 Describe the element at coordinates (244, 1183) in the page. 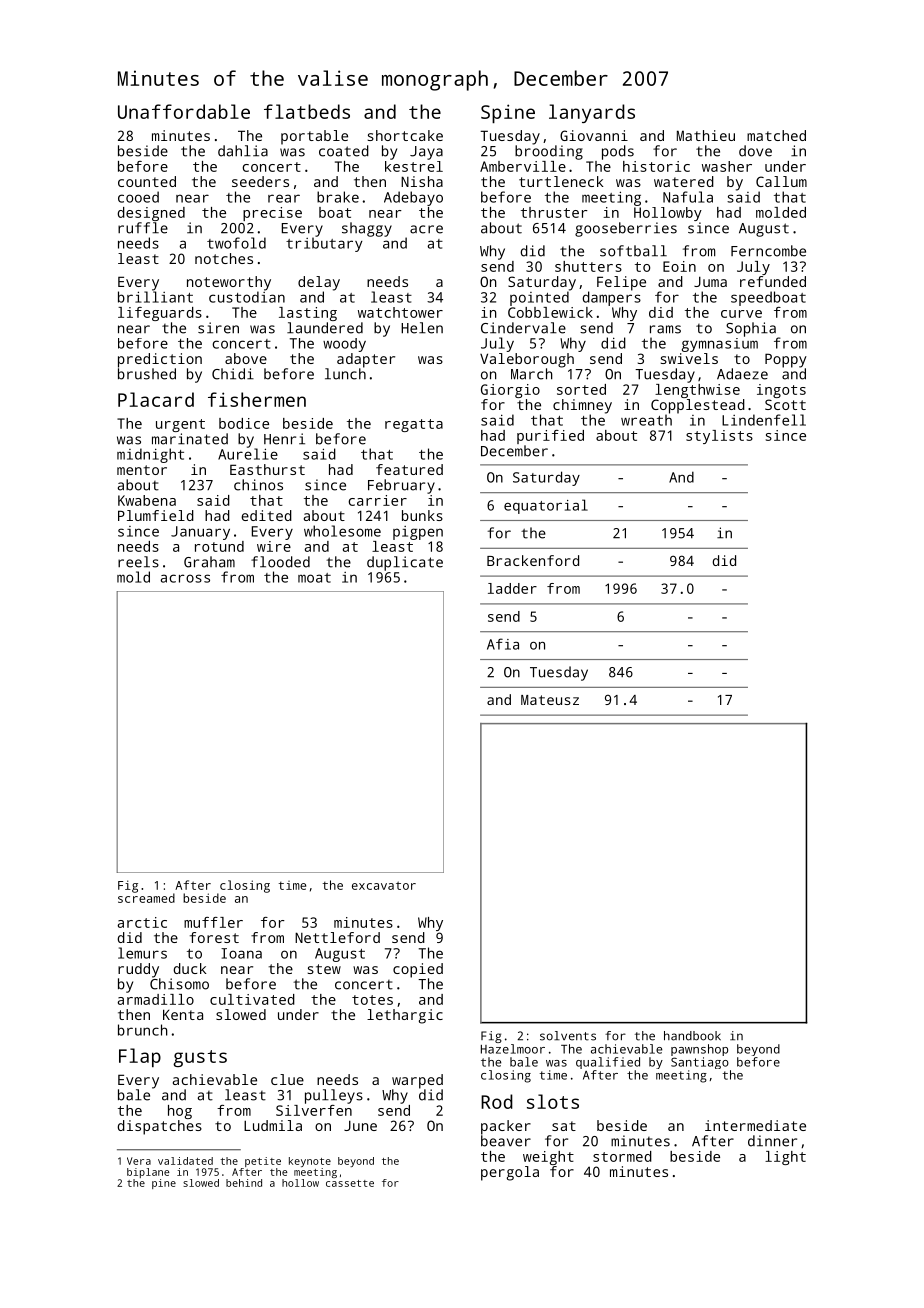

I see `behind` at that location.
